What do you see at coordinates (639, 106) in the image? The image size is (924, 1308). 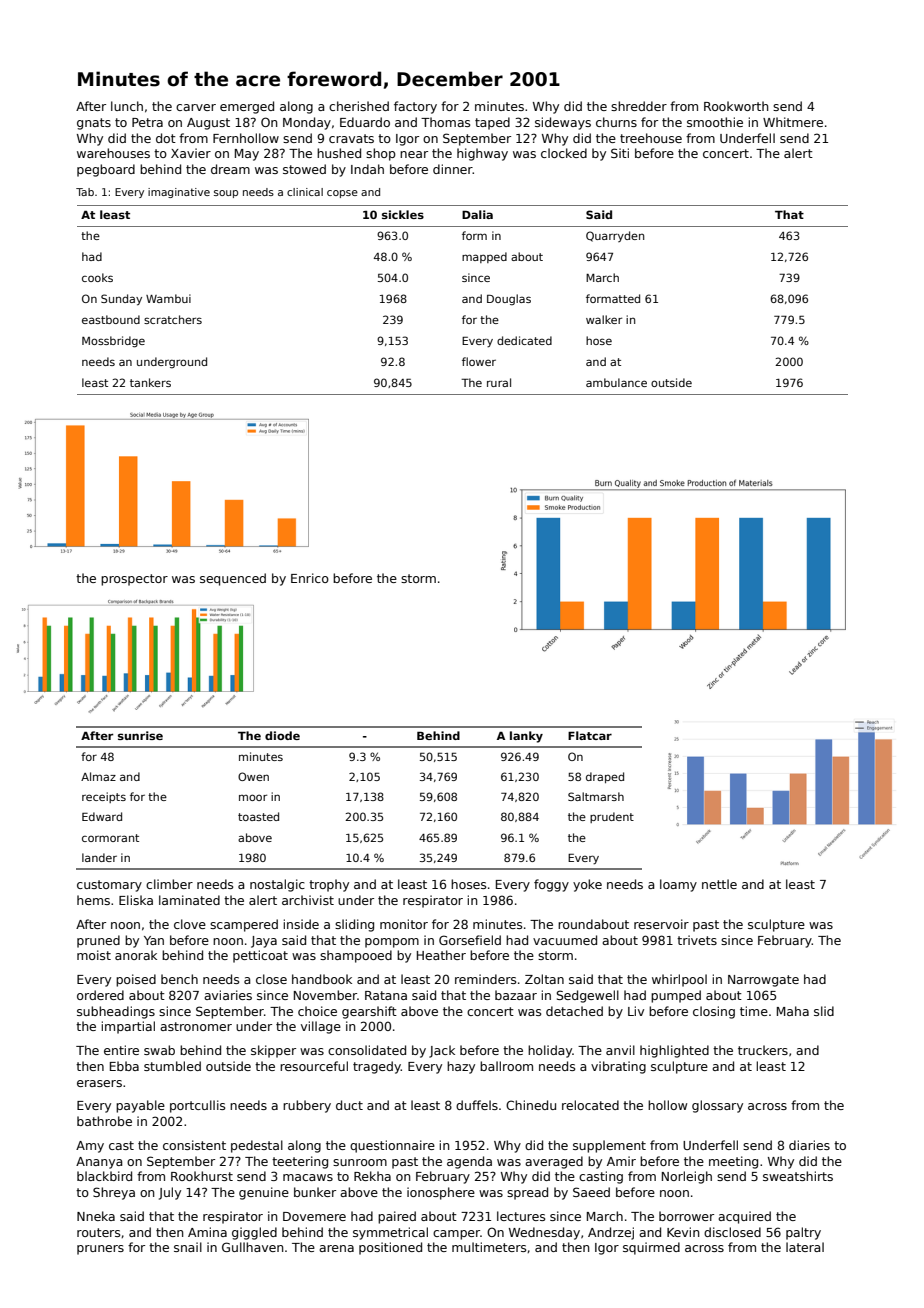 I see `shredder` at bounding box center [639, 106].
